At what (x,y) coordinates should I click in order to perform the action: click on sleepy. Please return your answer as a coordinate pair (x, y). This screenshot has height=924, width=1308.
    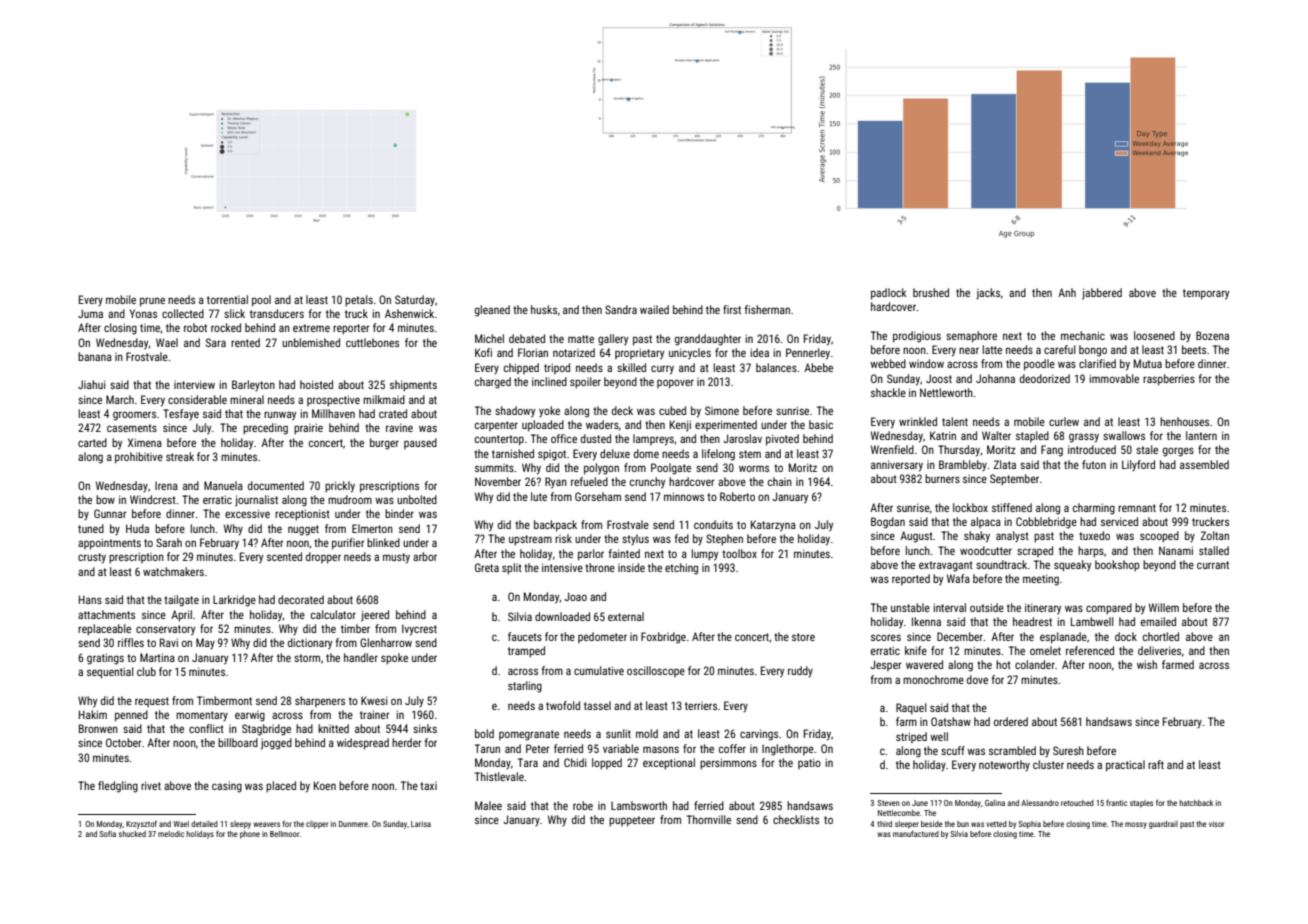
    Looking at the image, I should click on (240, 825).
